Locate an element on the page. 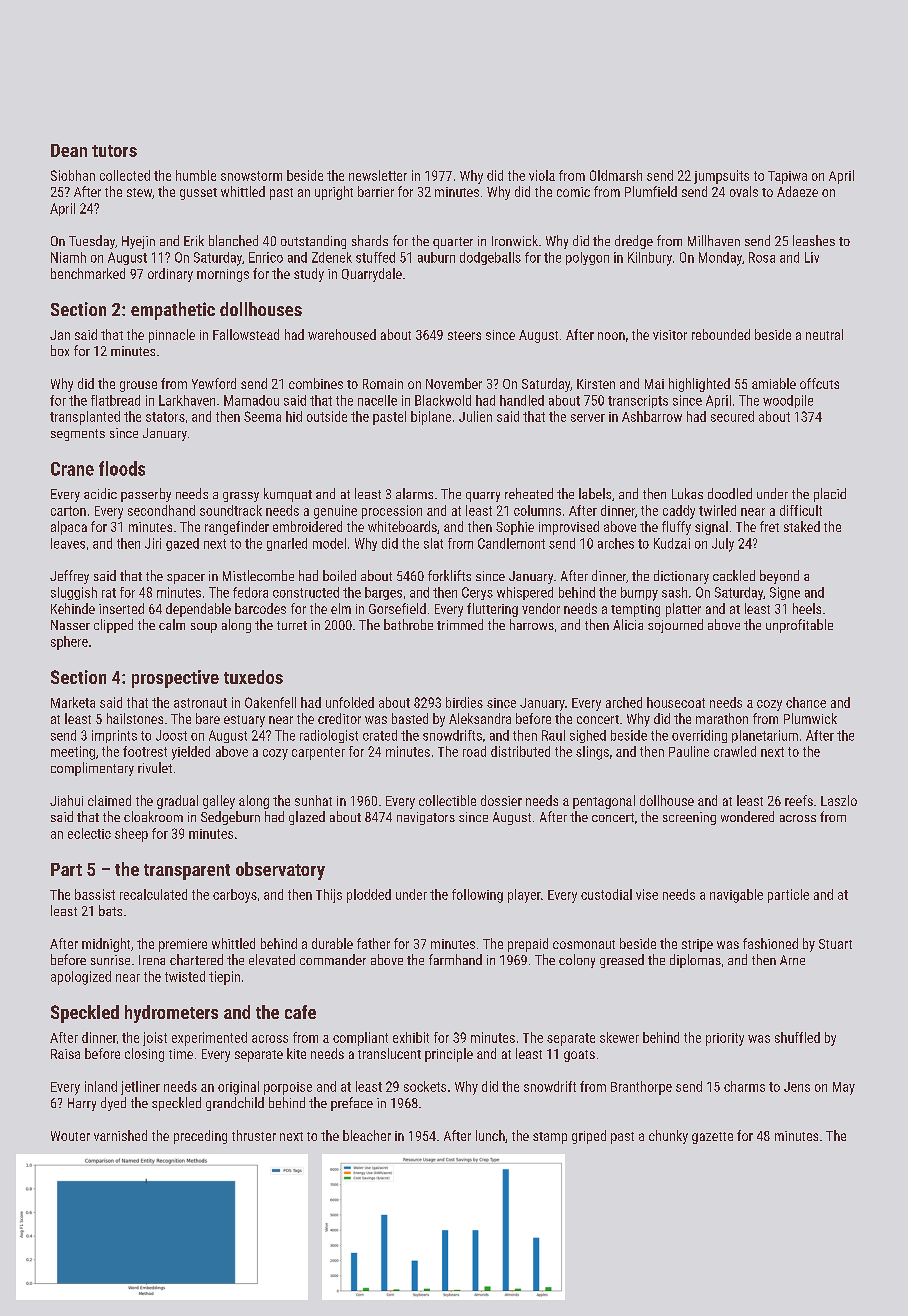 Image resolution: width=908 pixels, height=1316 pixels. jumpsuits is located at coordinates (721, 177).
